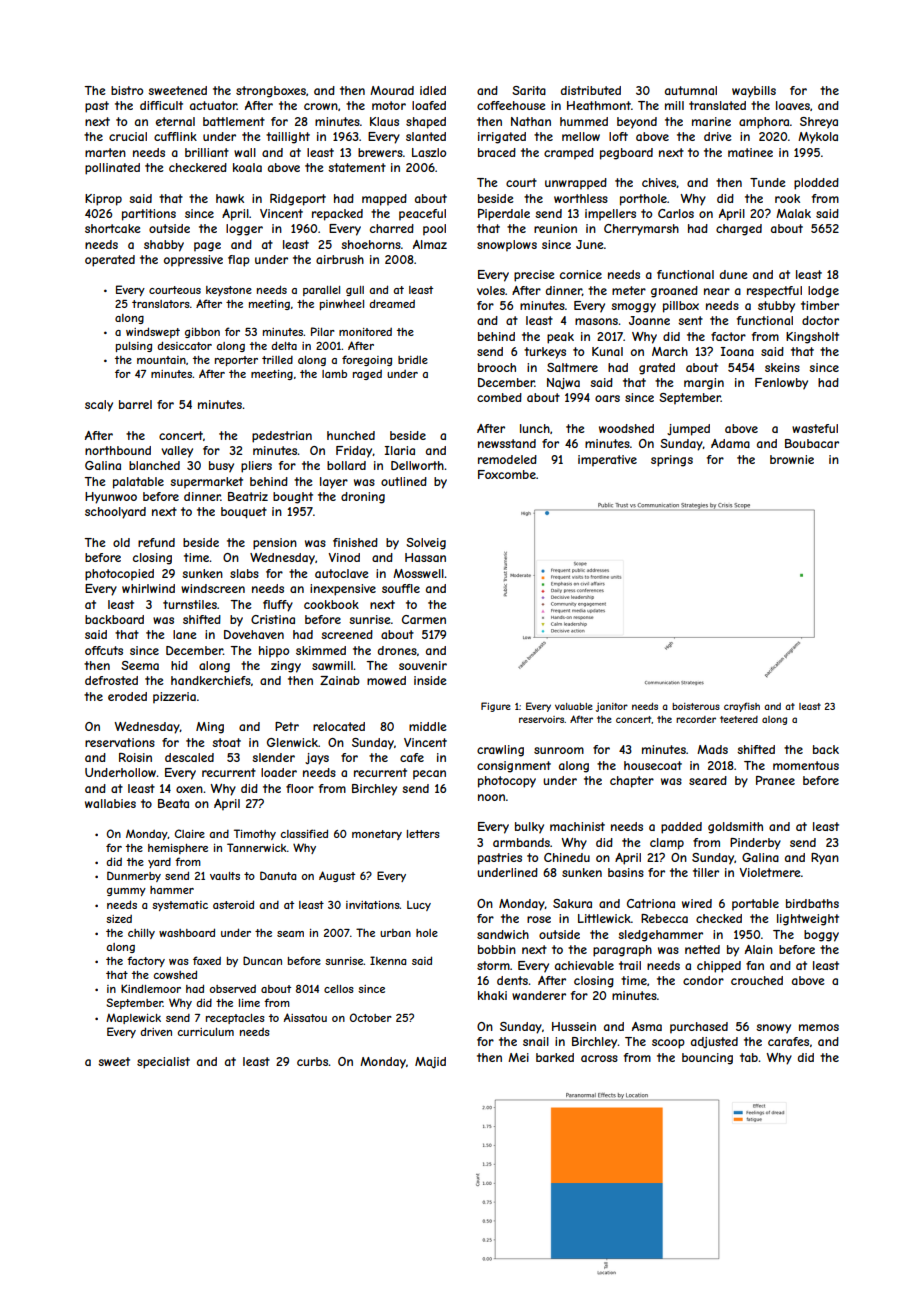 The width and height of the screenshot is (924, 1308). I want to click on Solveig, so click(426, 544).
